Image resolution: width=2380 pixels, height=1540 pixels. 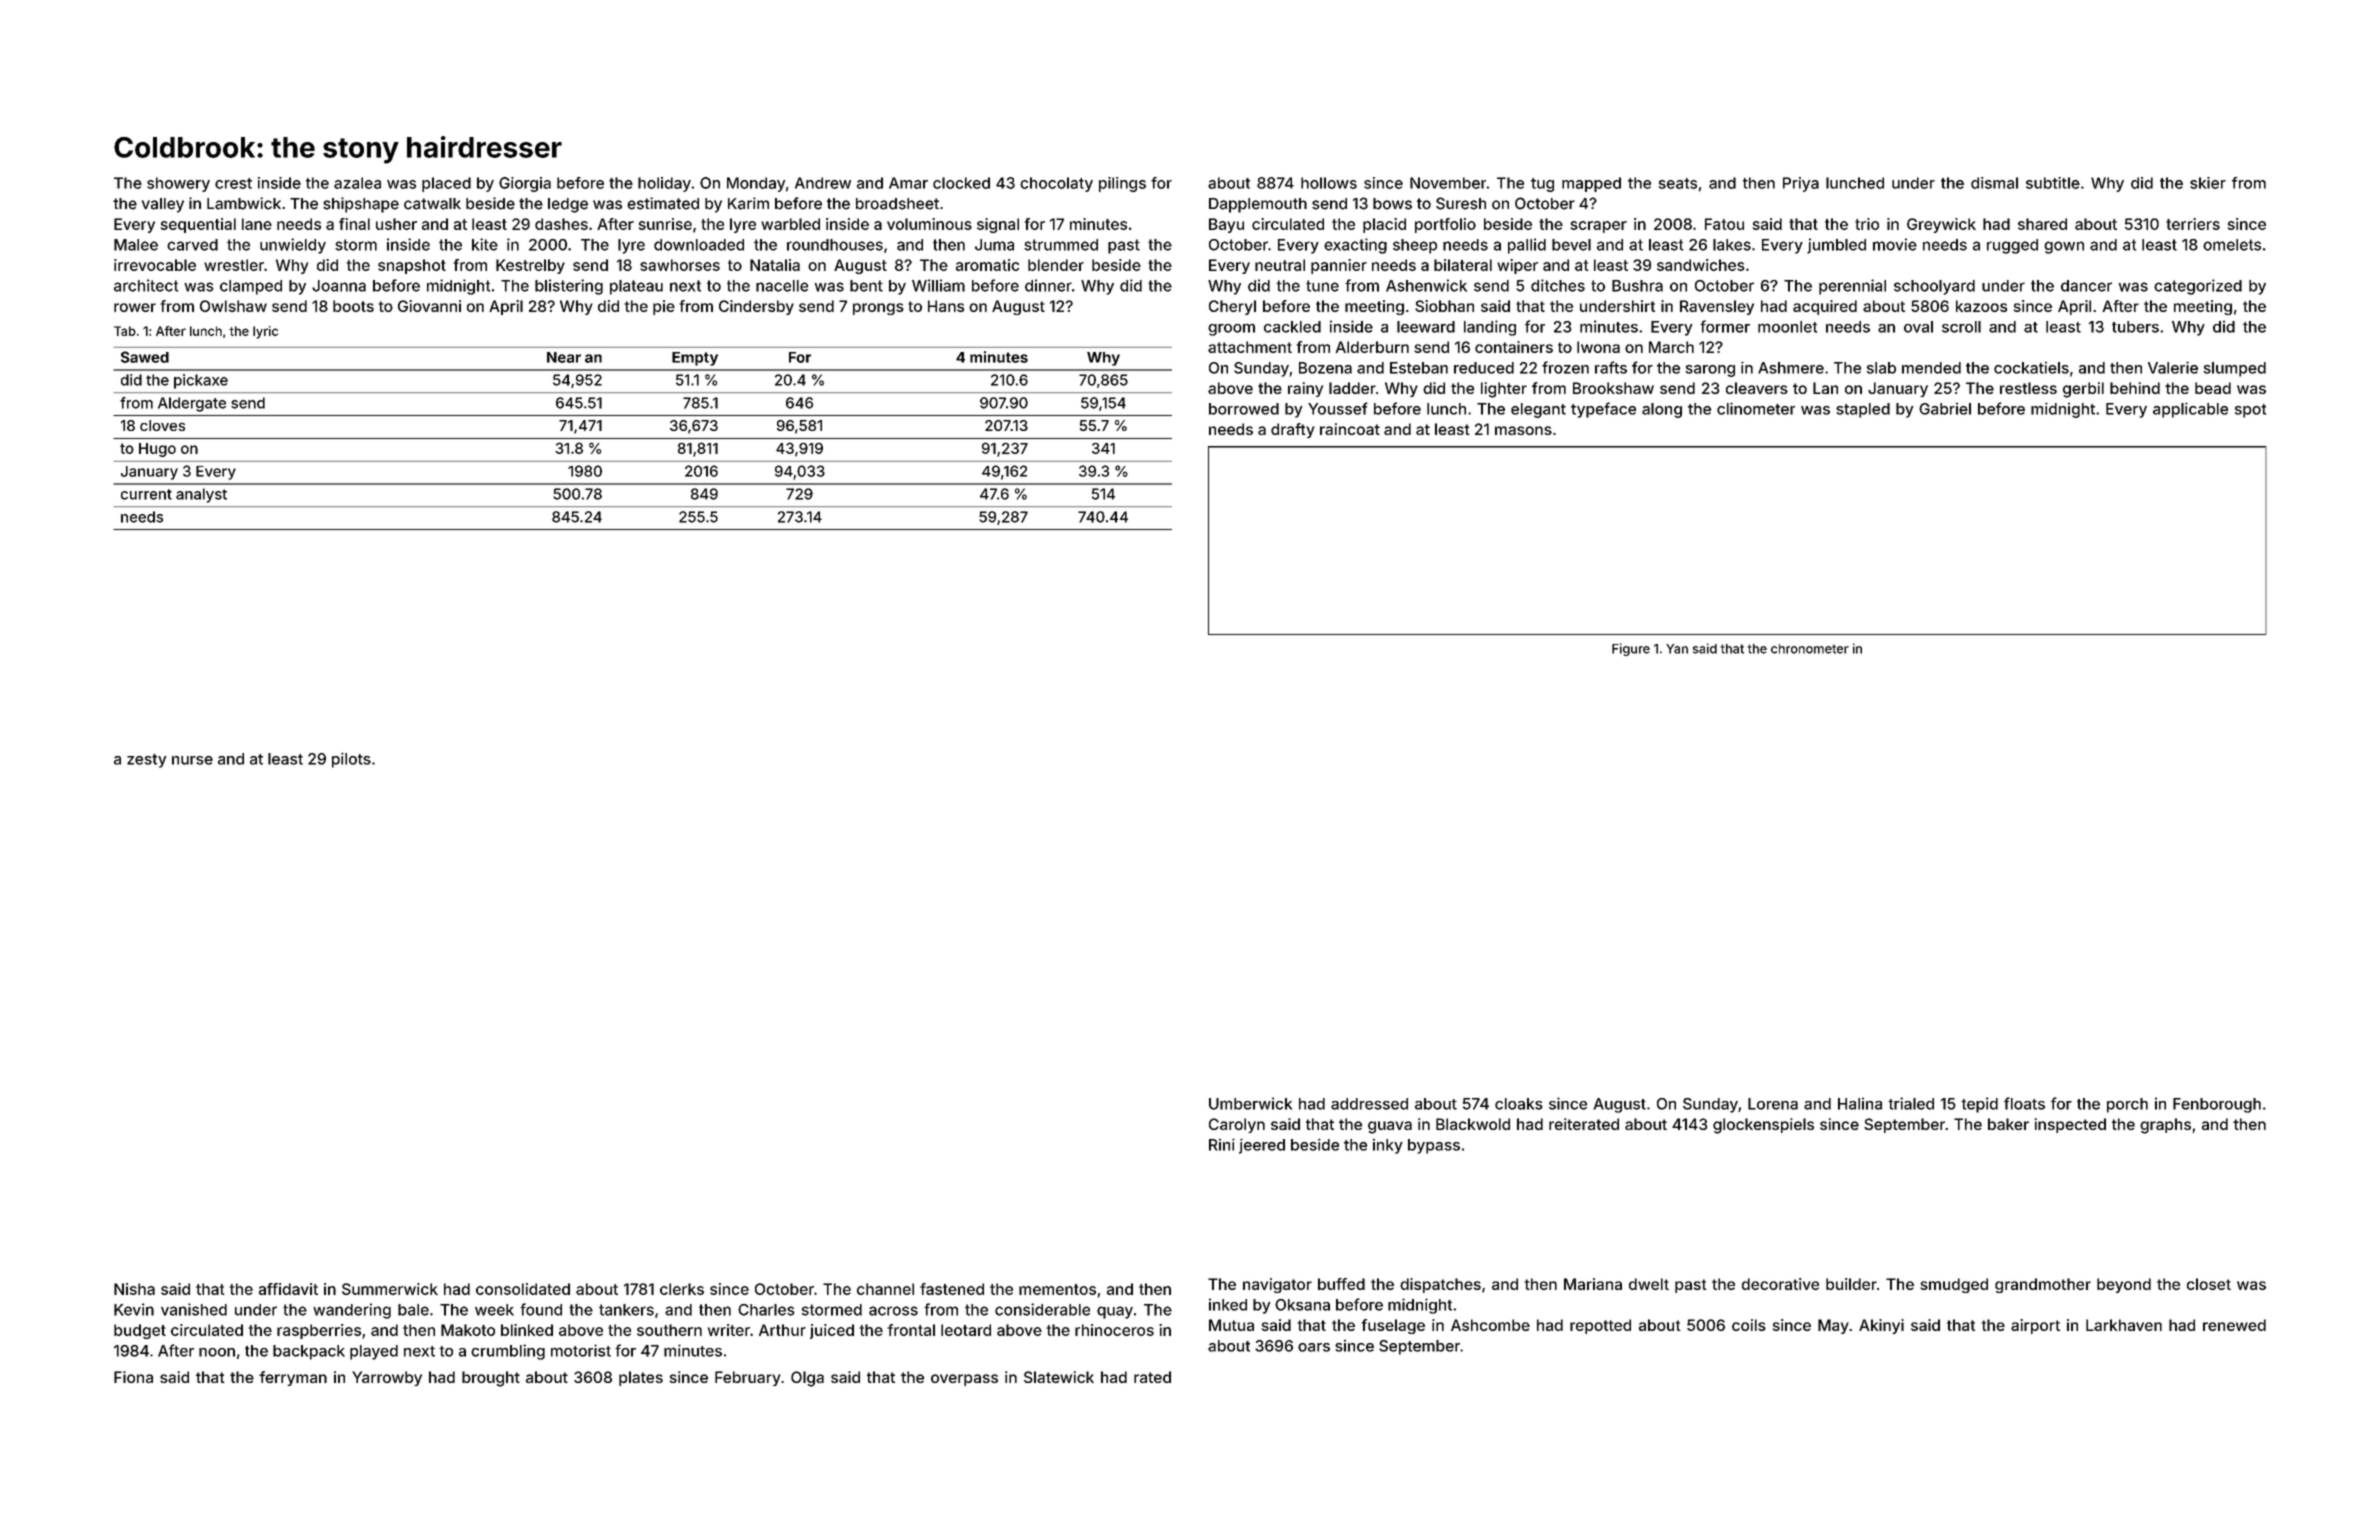 What do you see at coordinates (1329, 183) in the screenshot?
I see `hollows` at bounding box center [1329, 183].
